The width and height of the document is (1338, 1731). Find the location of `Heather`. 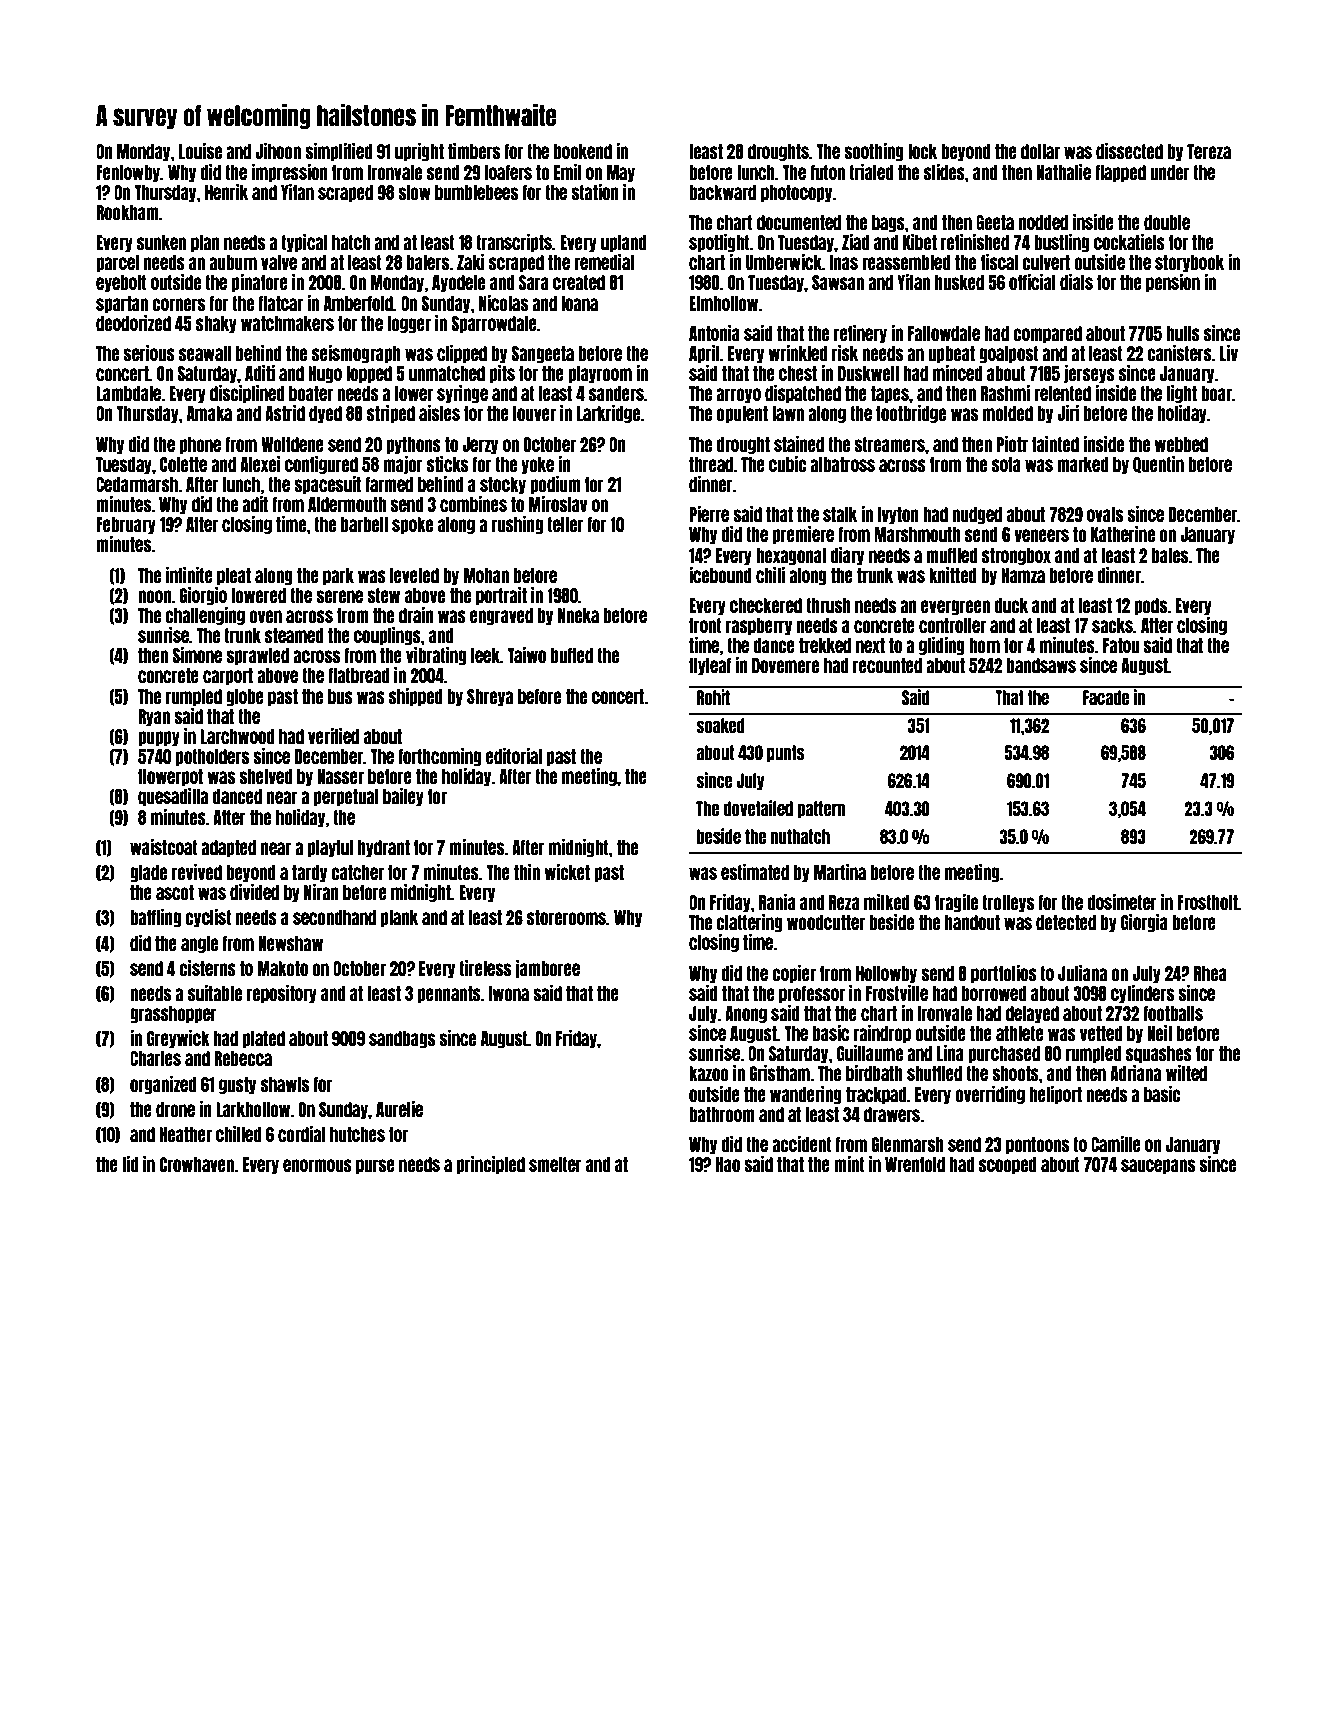

Heather is located at coordinates (185, 1134).
